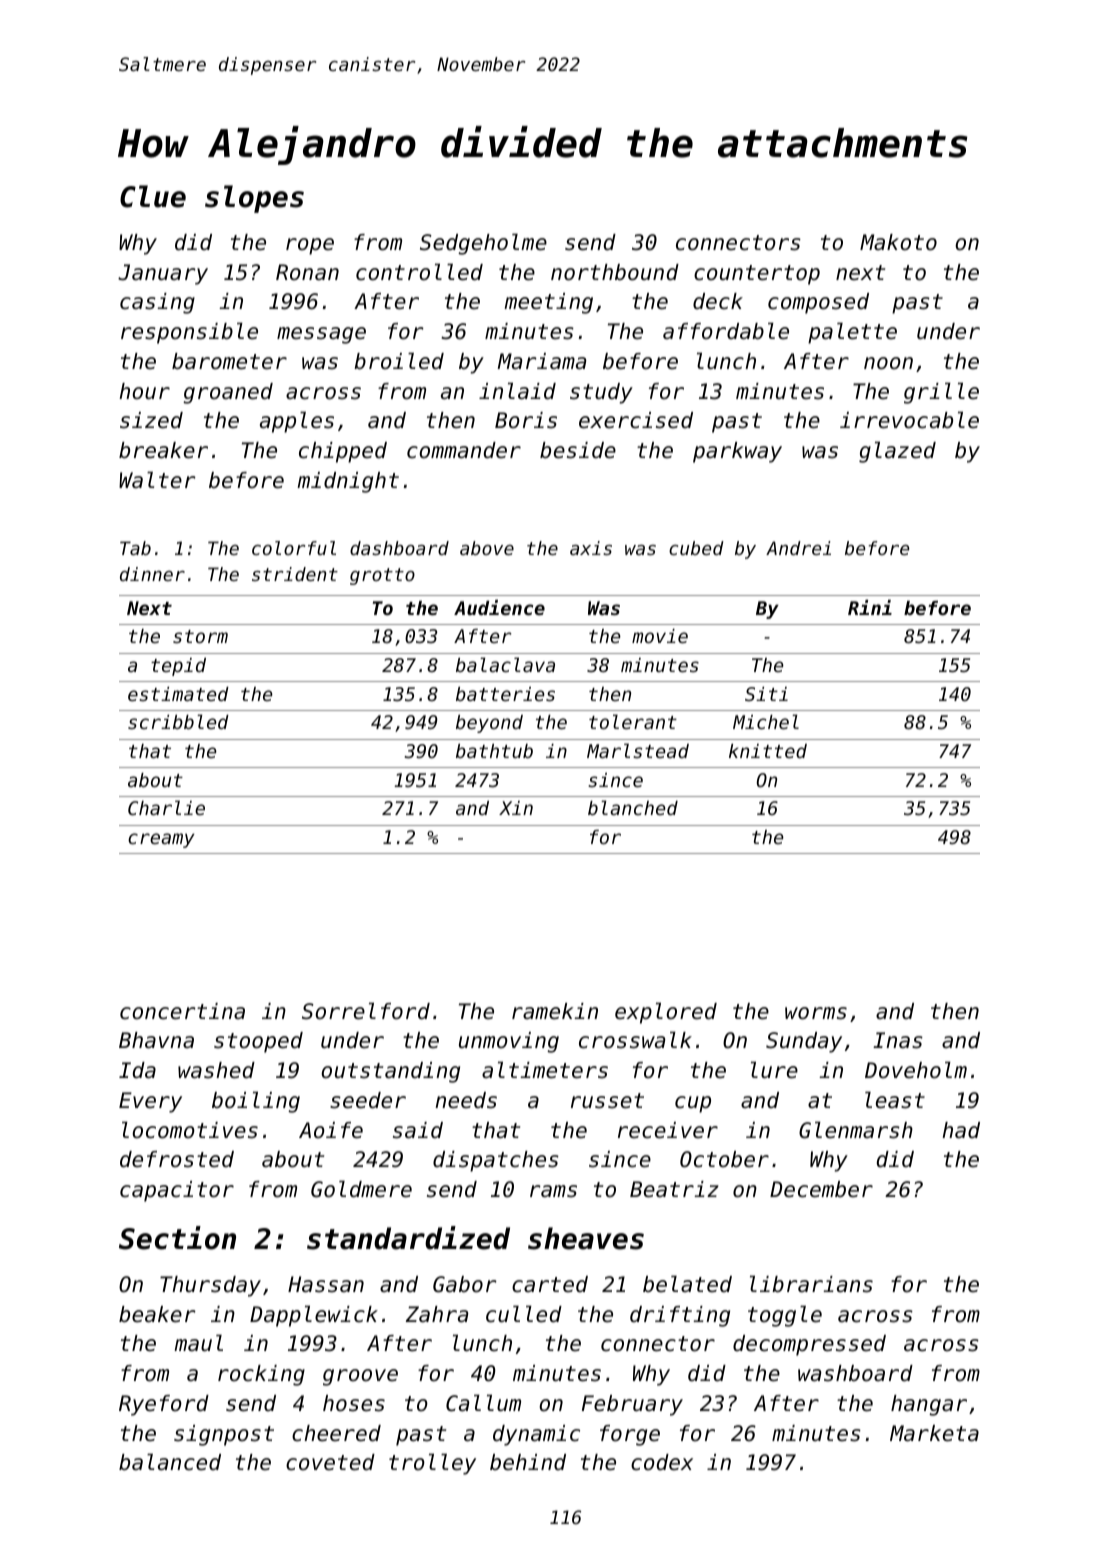  I want to click on dispatches, so click(496, 1161).
